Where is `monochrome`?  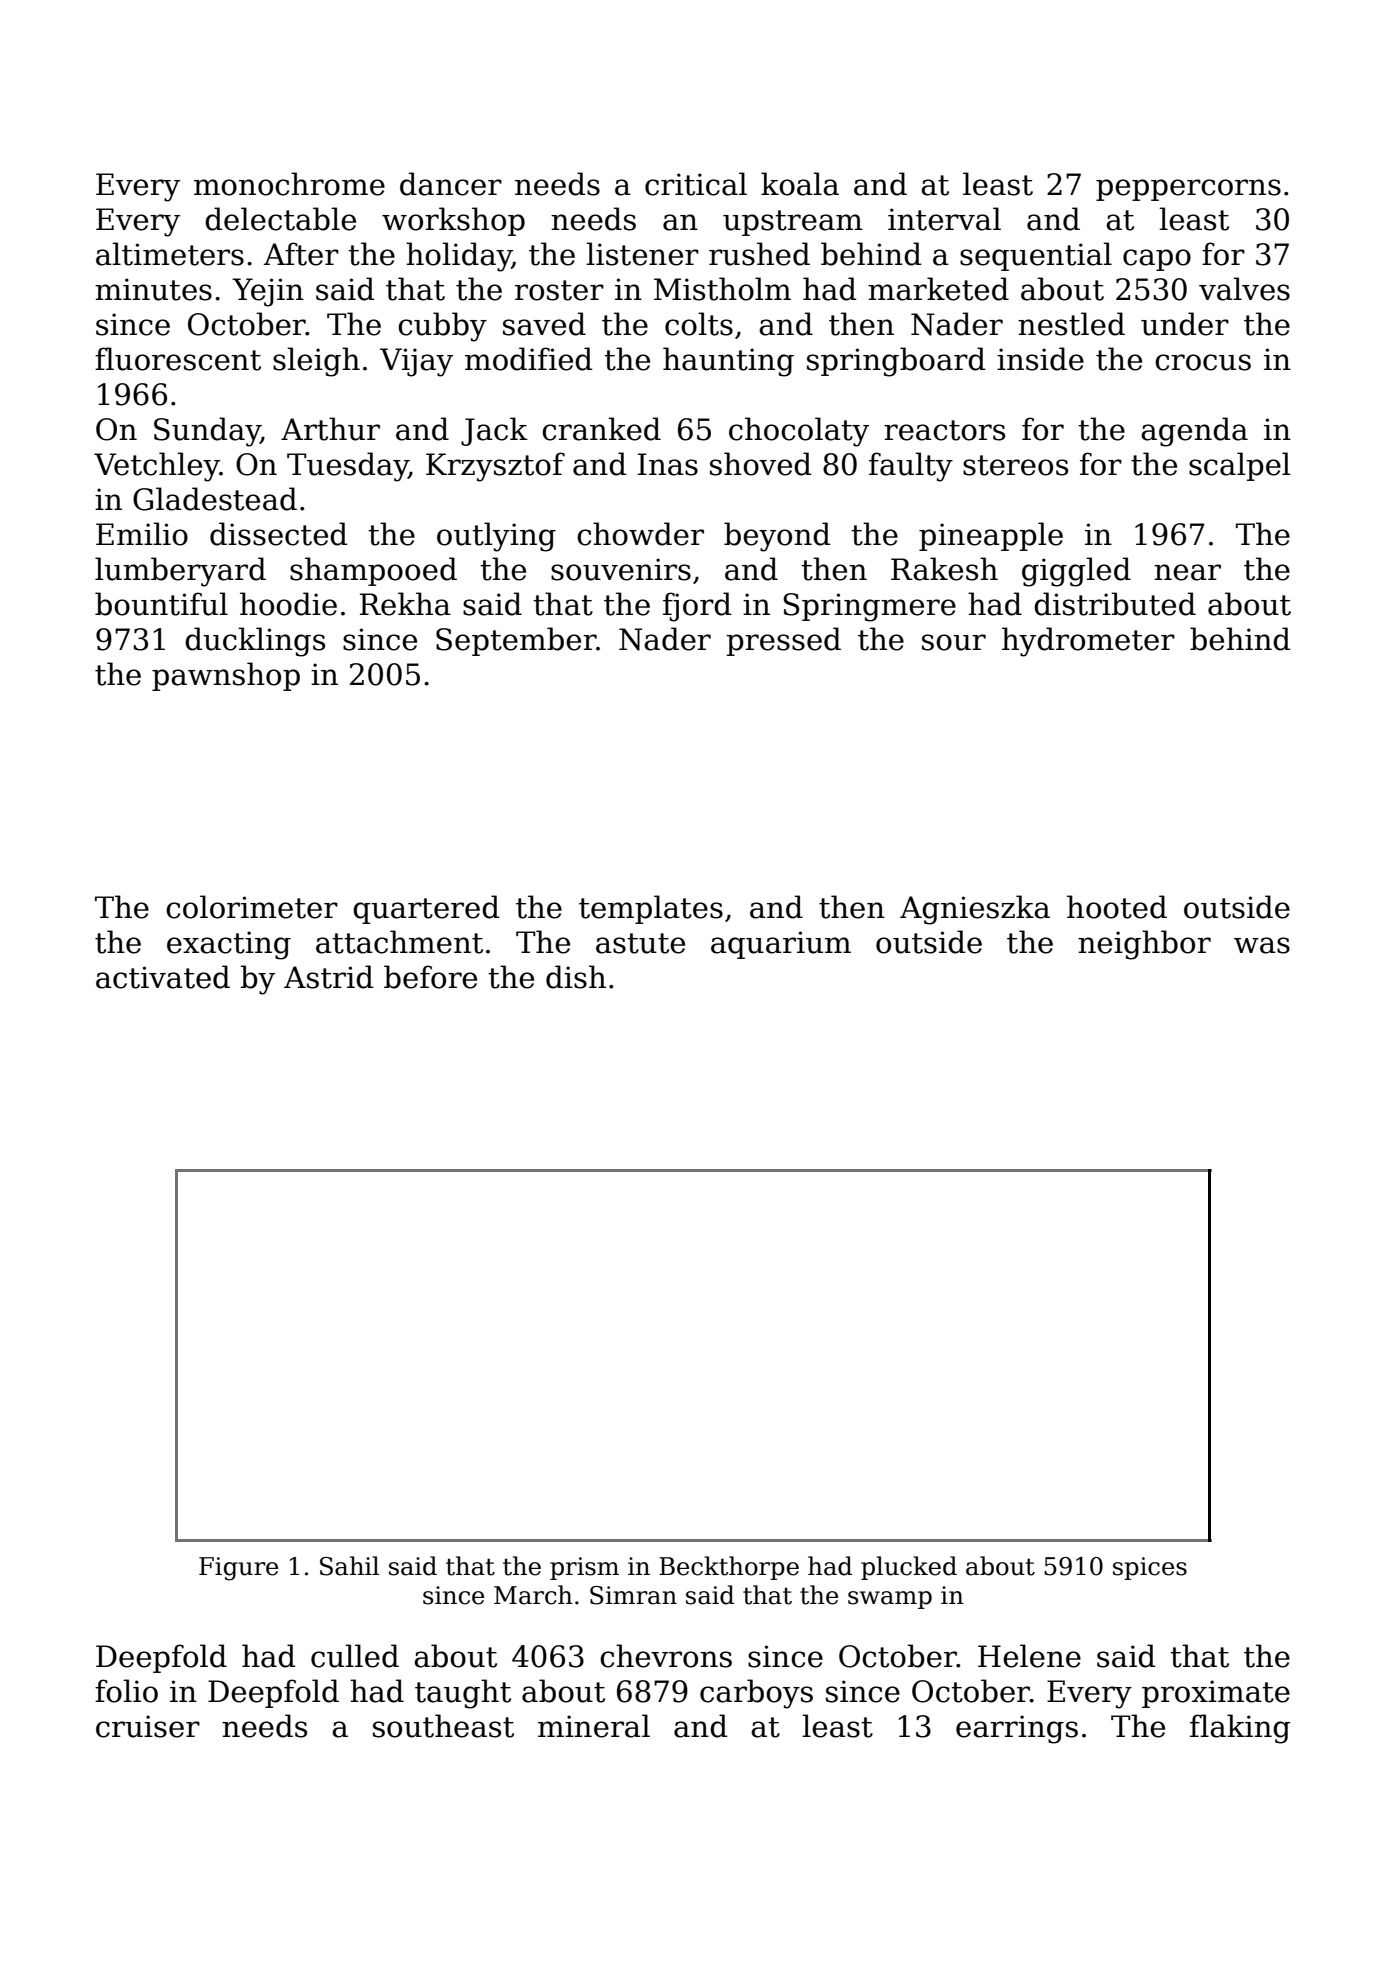 monochrome is located at coordinates (289, 184).
